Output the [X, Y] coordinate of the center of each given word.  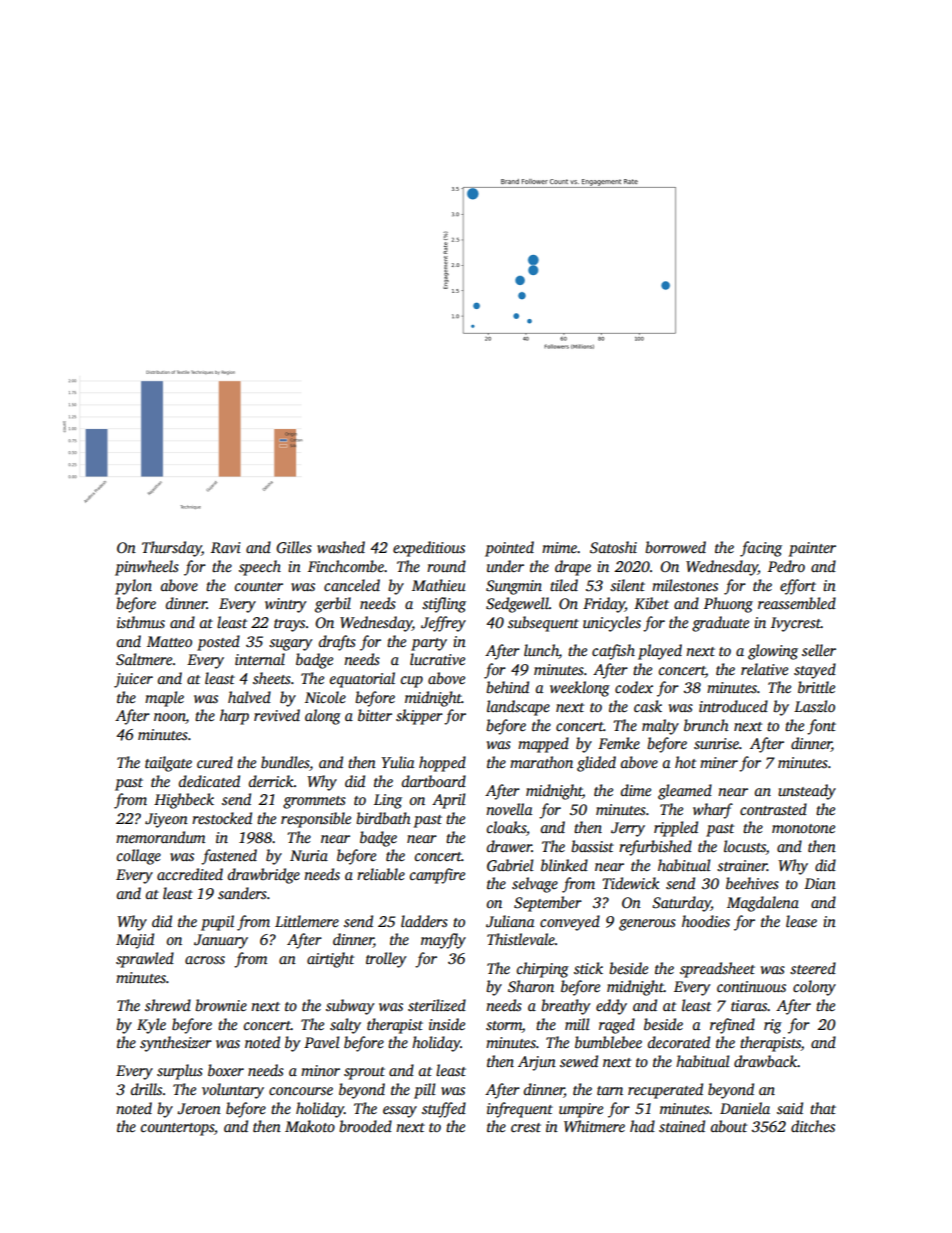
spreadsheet [717, 970]
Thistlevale [521, 939]
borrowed [675, 547]
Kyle [151, 1026]
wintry [286, 605]
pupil [217, 923]
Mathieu [439, 585]
